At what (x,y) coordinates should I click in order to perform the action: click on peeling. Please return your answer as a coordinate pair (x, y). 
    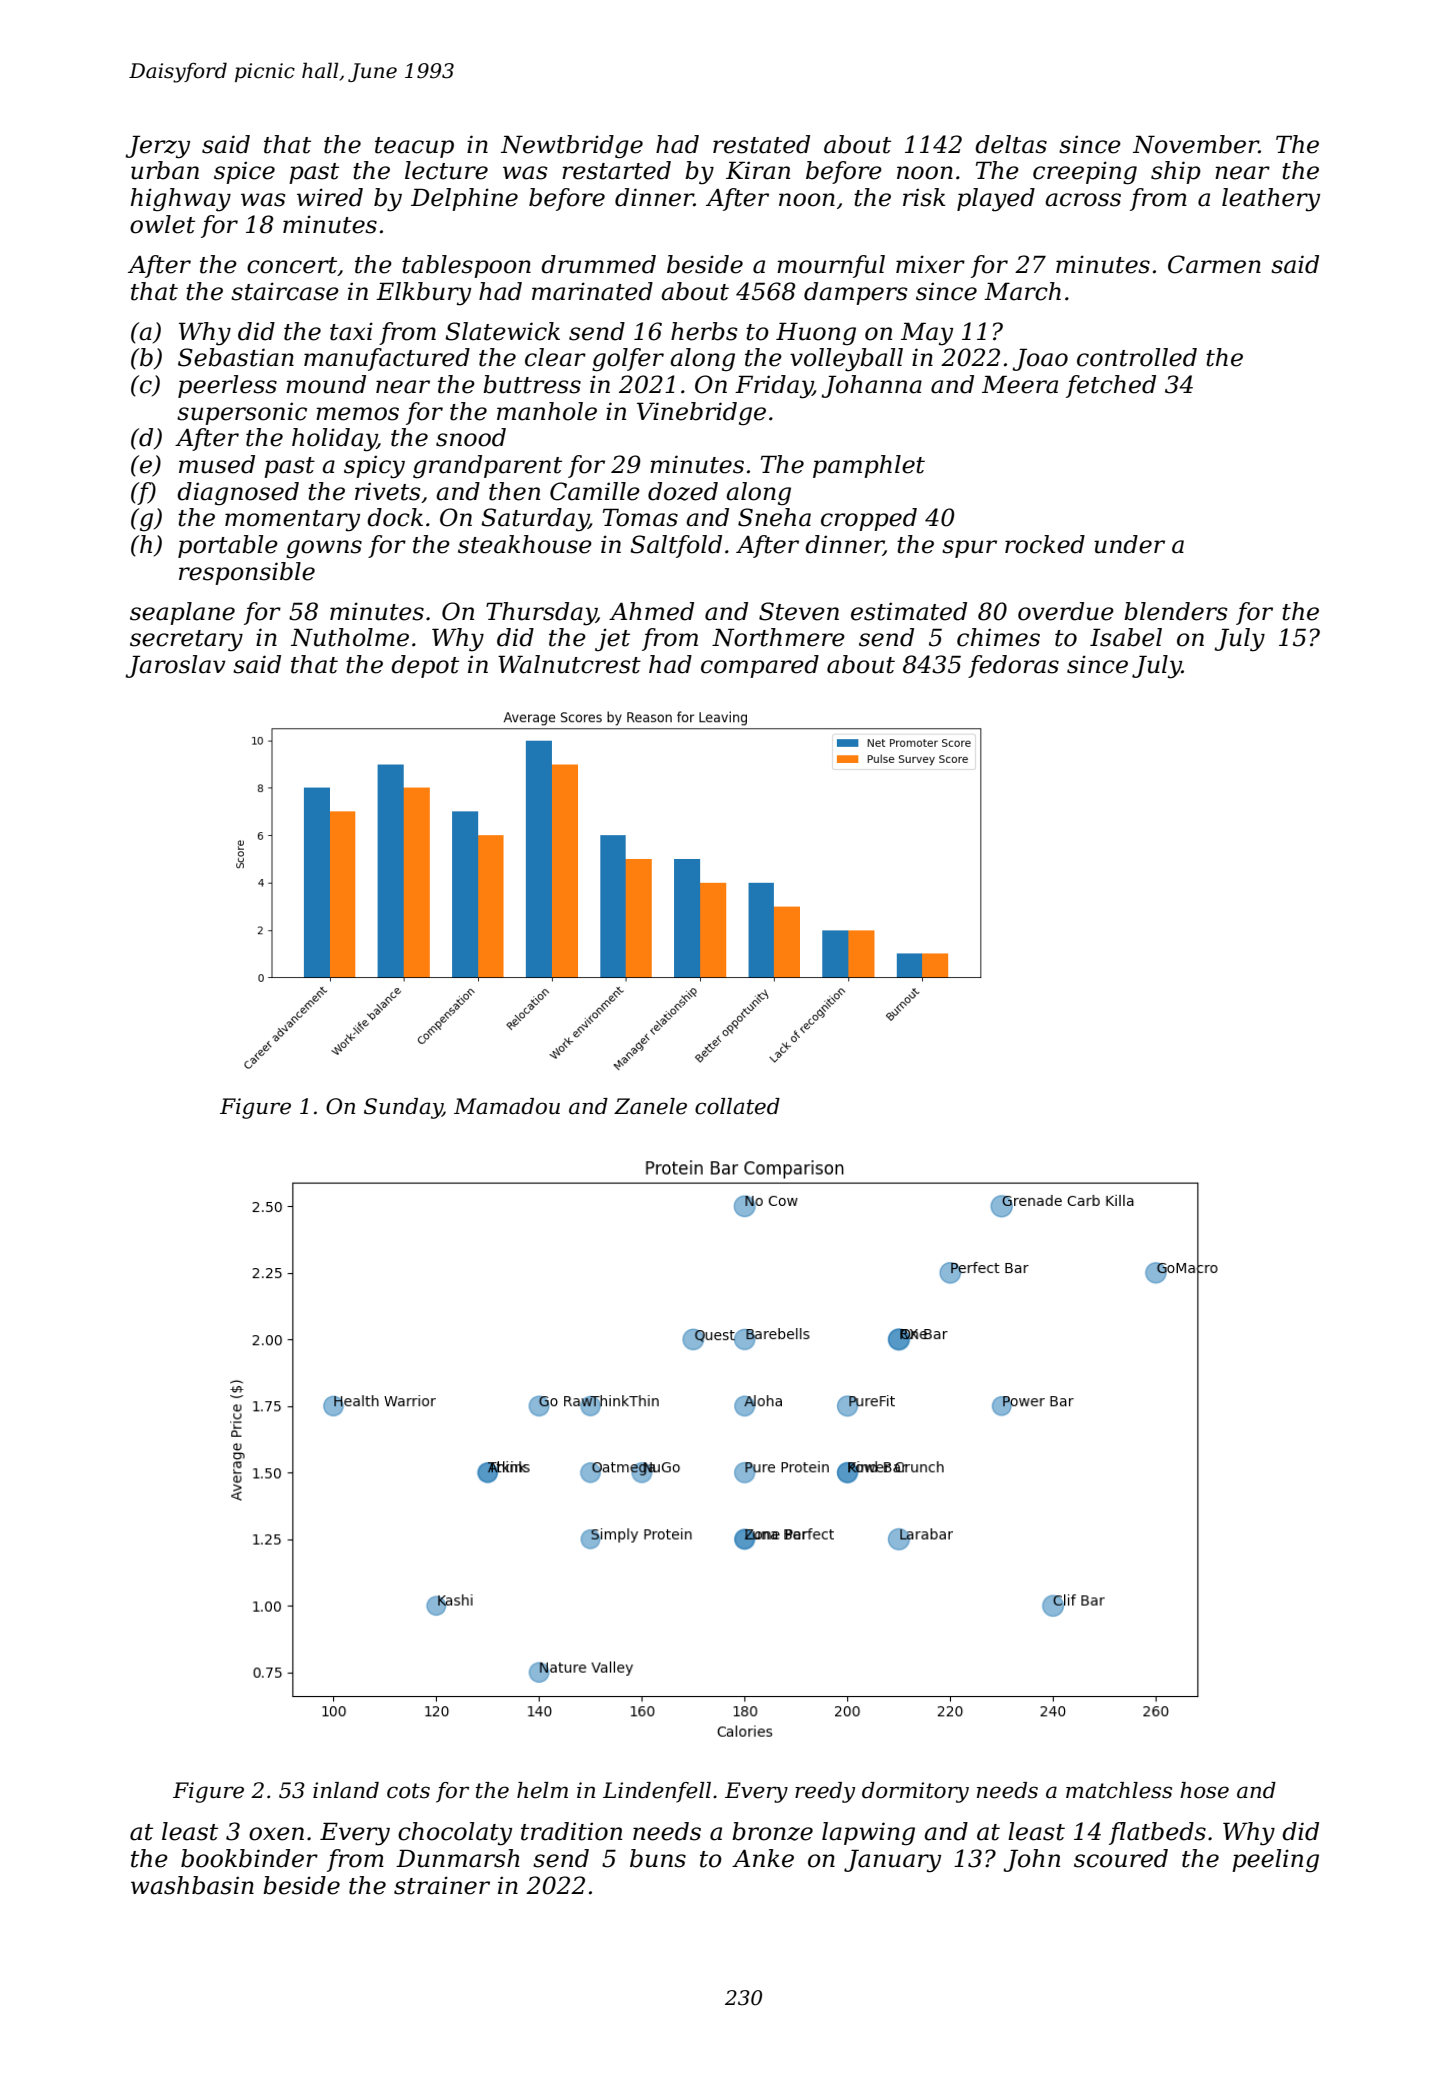
    Looking at the image, I should click on (1275, 1860).
